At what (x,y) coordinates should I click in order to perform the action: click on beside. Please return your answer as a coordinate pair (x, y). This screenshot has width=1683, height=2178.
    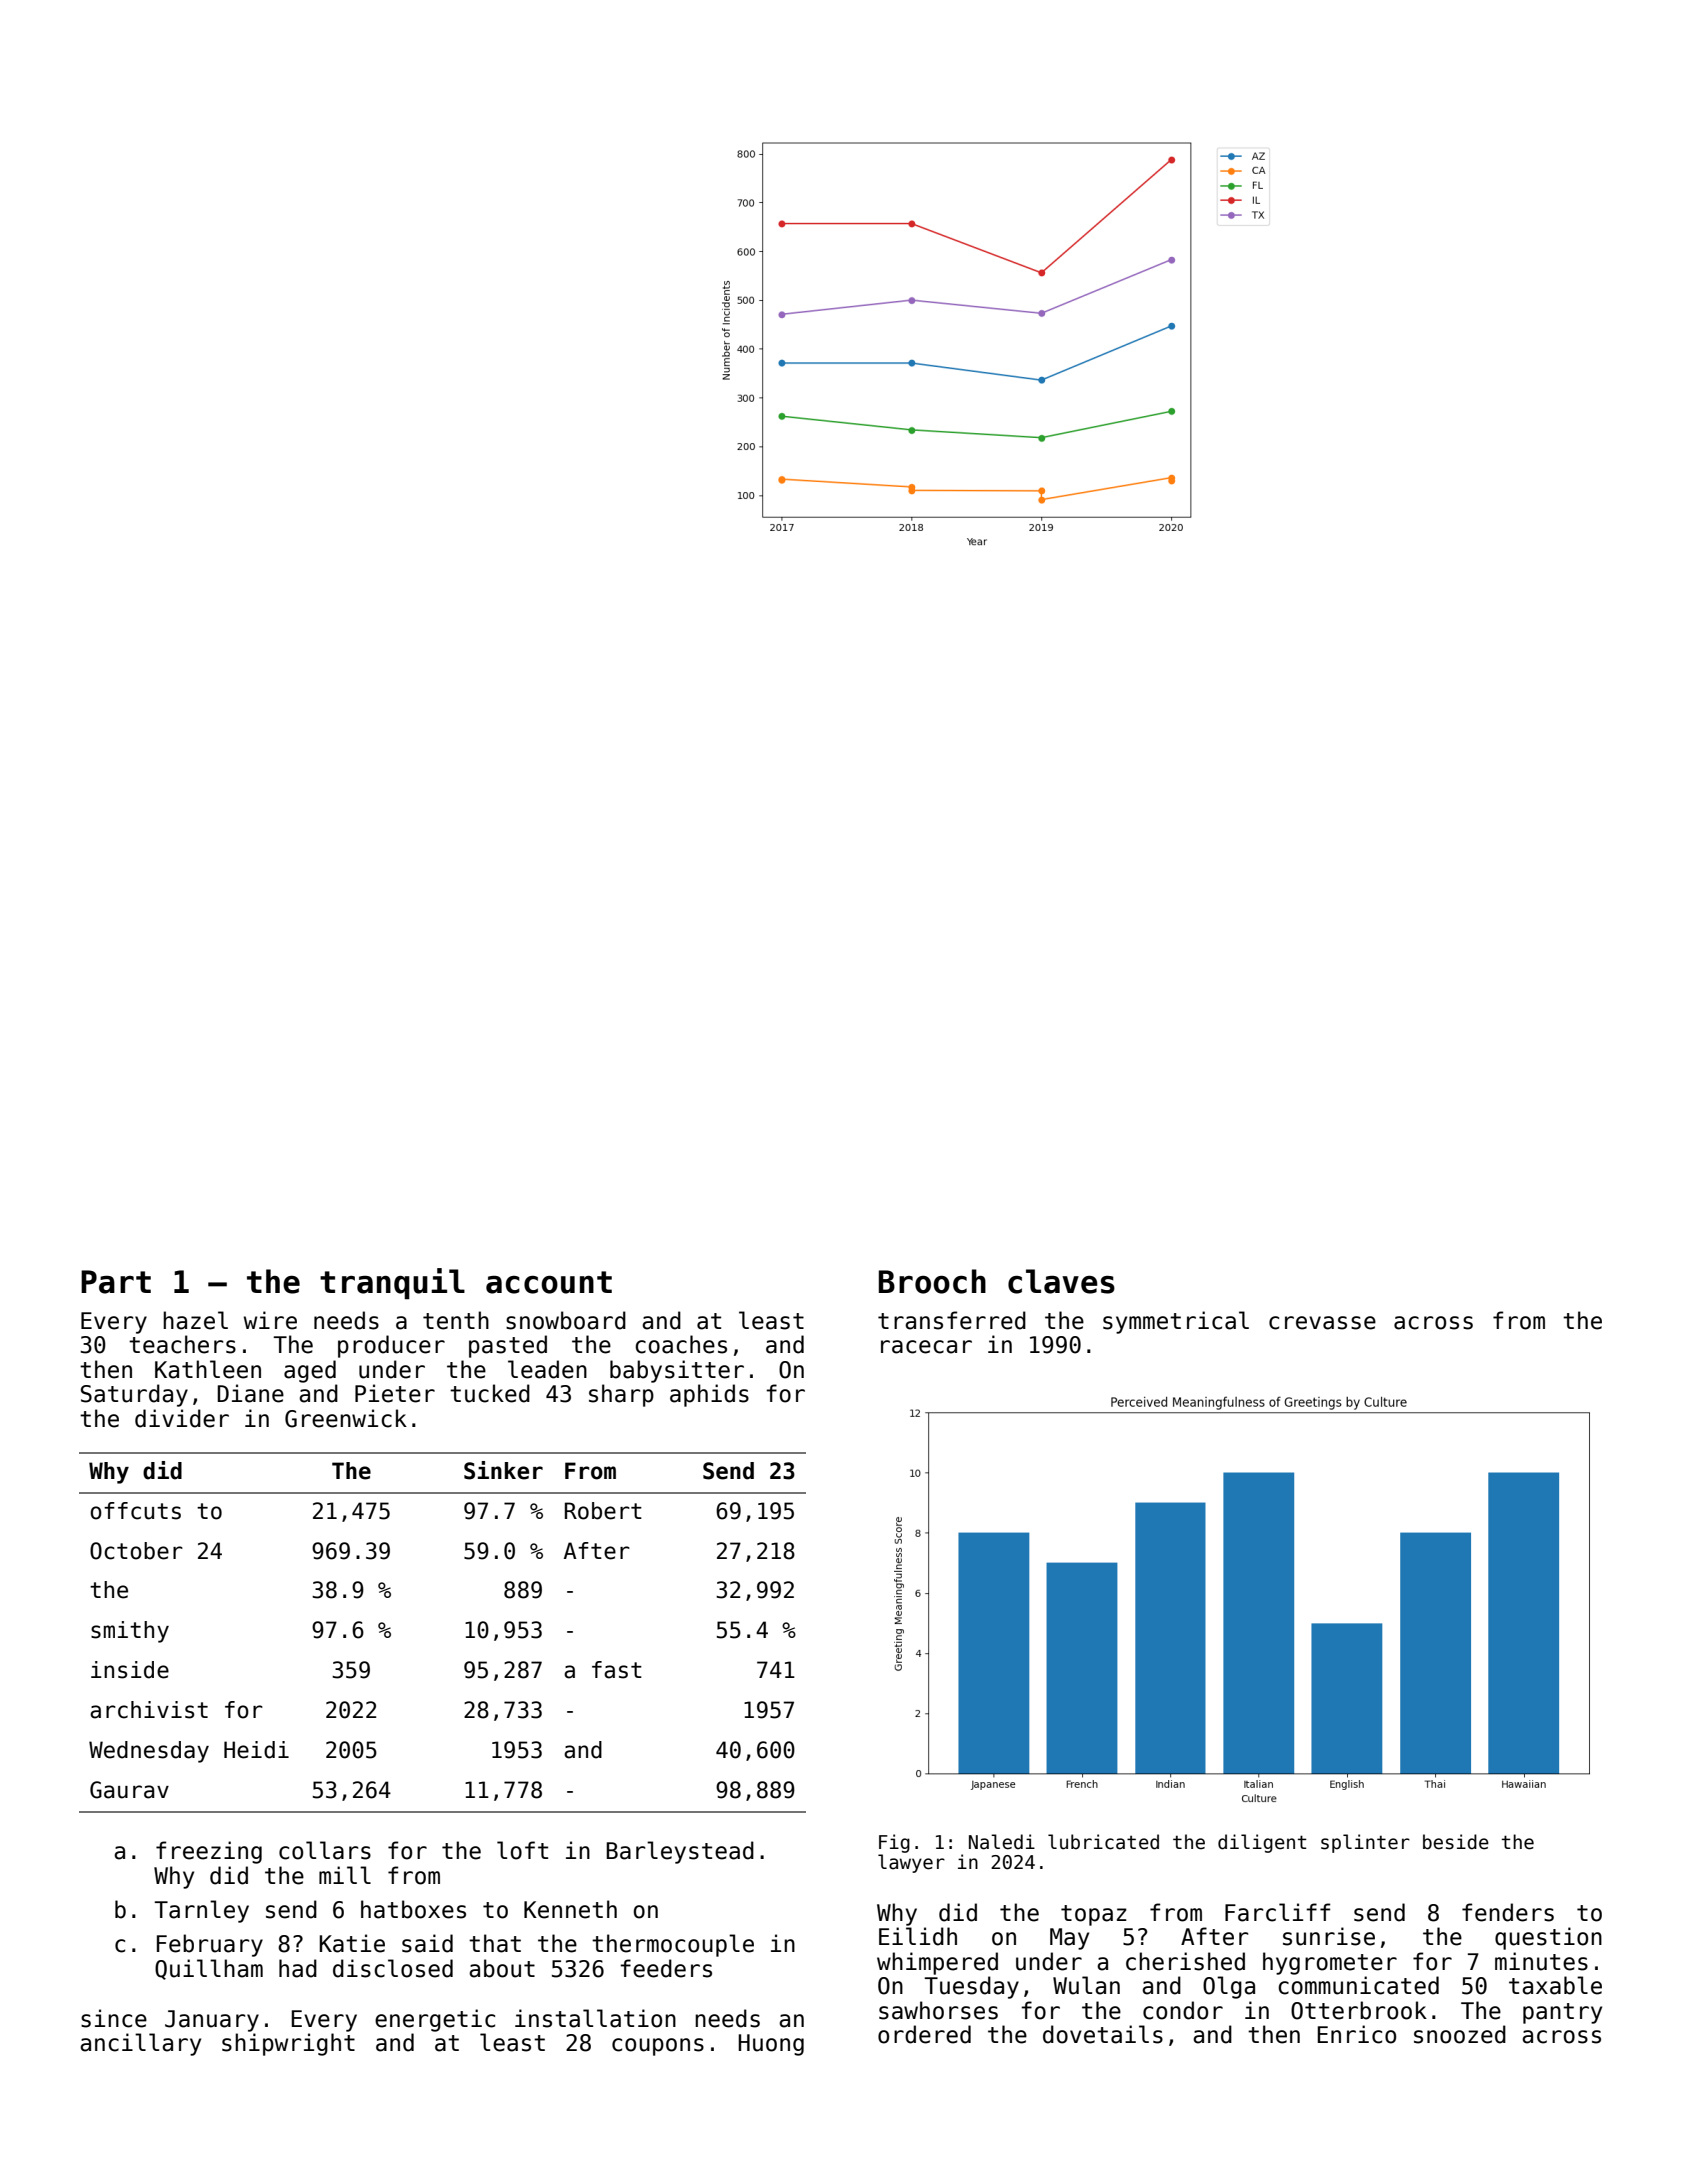
    Looking at the image, I should click on (1456, 1842).
